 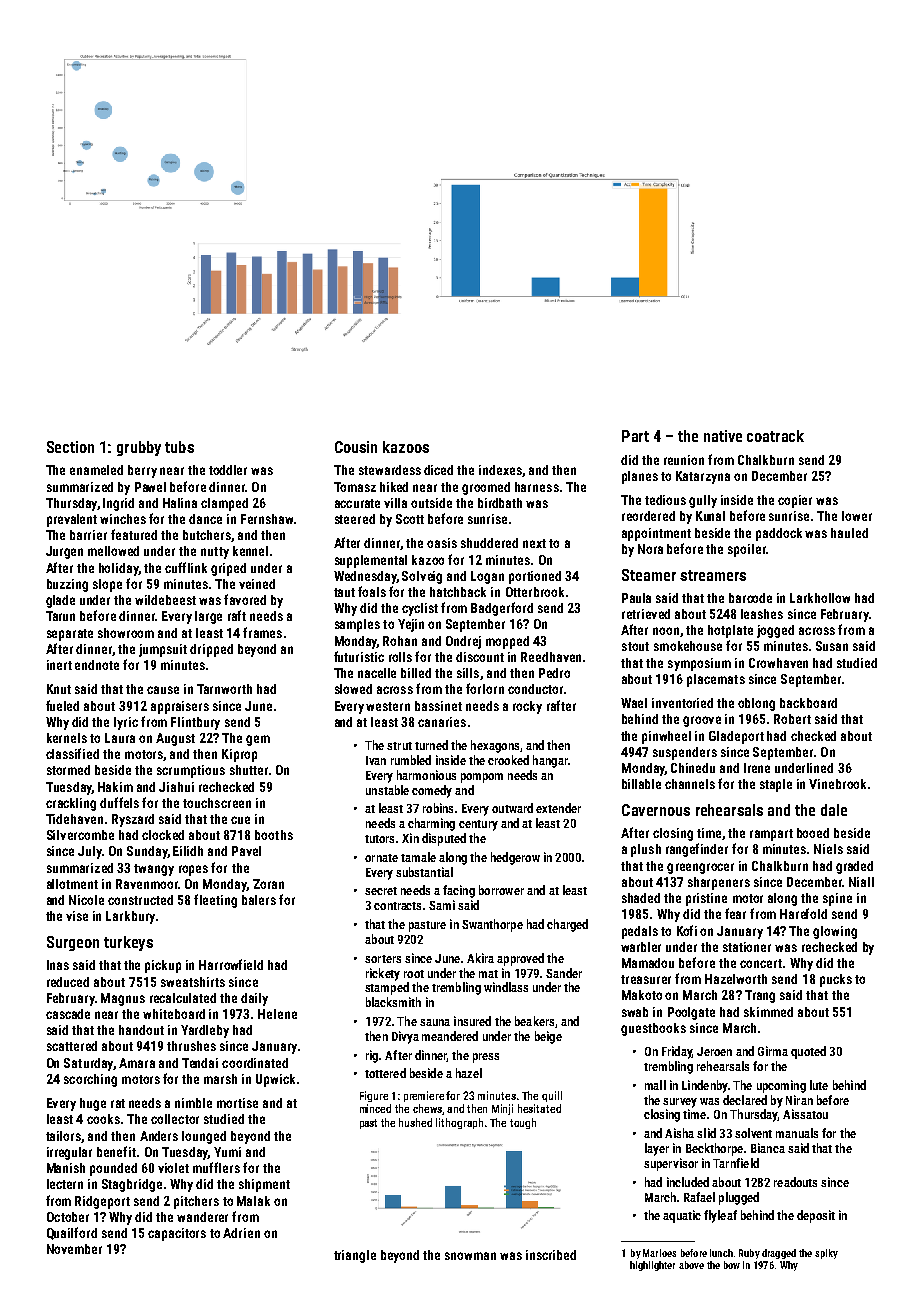 I want to click on dance, so click(x=205, y=519).
